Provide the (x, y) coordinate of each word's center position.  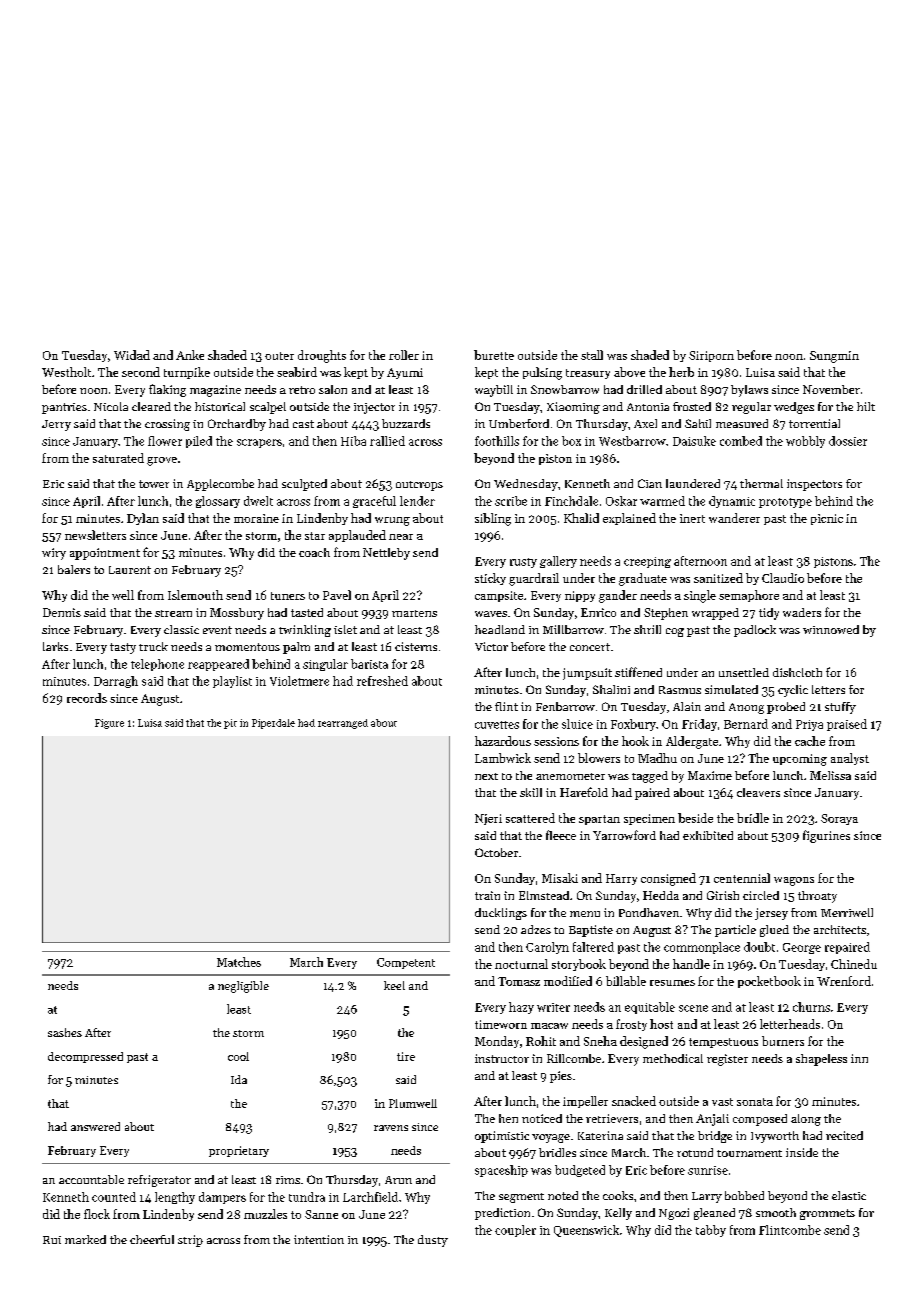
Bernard (746, 724)
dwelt (258, 501)
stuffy (840, 708)
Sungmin (834, 357)
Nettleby (386, 554)
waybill (494, 391)
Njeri (488, 819)
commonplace (702, 948)
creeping (647, 562)
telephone (157, 665)
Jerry (56, 425)
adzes (536, 929)
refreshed (382, 681)
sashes (65, 1032)
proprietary (239, 1151)
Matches (239, 962)
